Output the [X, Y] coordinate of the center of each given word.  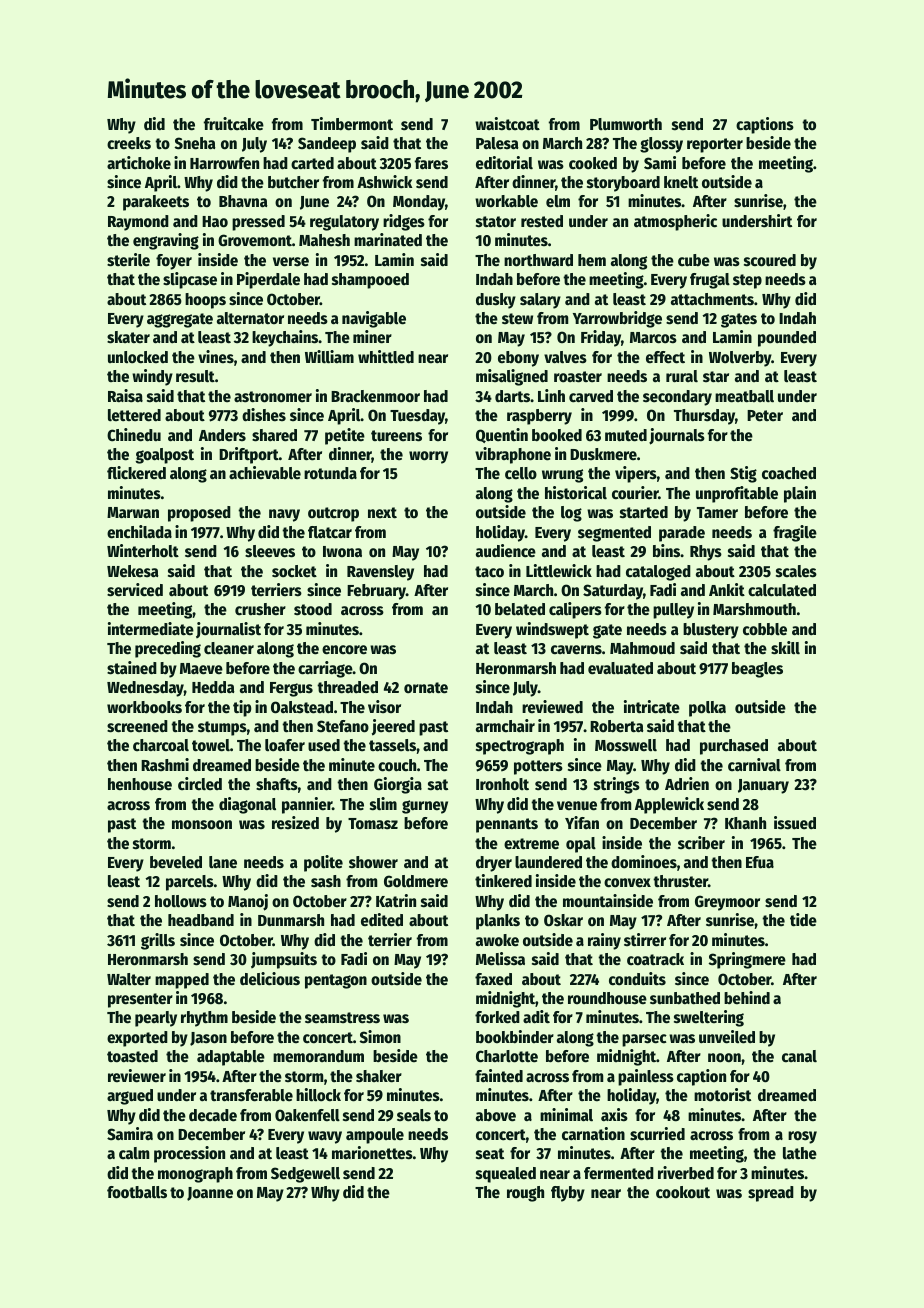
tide [803, 920]
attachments [712, 299]
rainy [604, 941]
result [195, 376]
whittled [386, 357]
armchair [505, 726]
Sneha [195, 143]
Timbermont [352, 124]
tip [242, 708]
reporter [715, 145]
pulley [673, 611]
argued [130, 1097]
